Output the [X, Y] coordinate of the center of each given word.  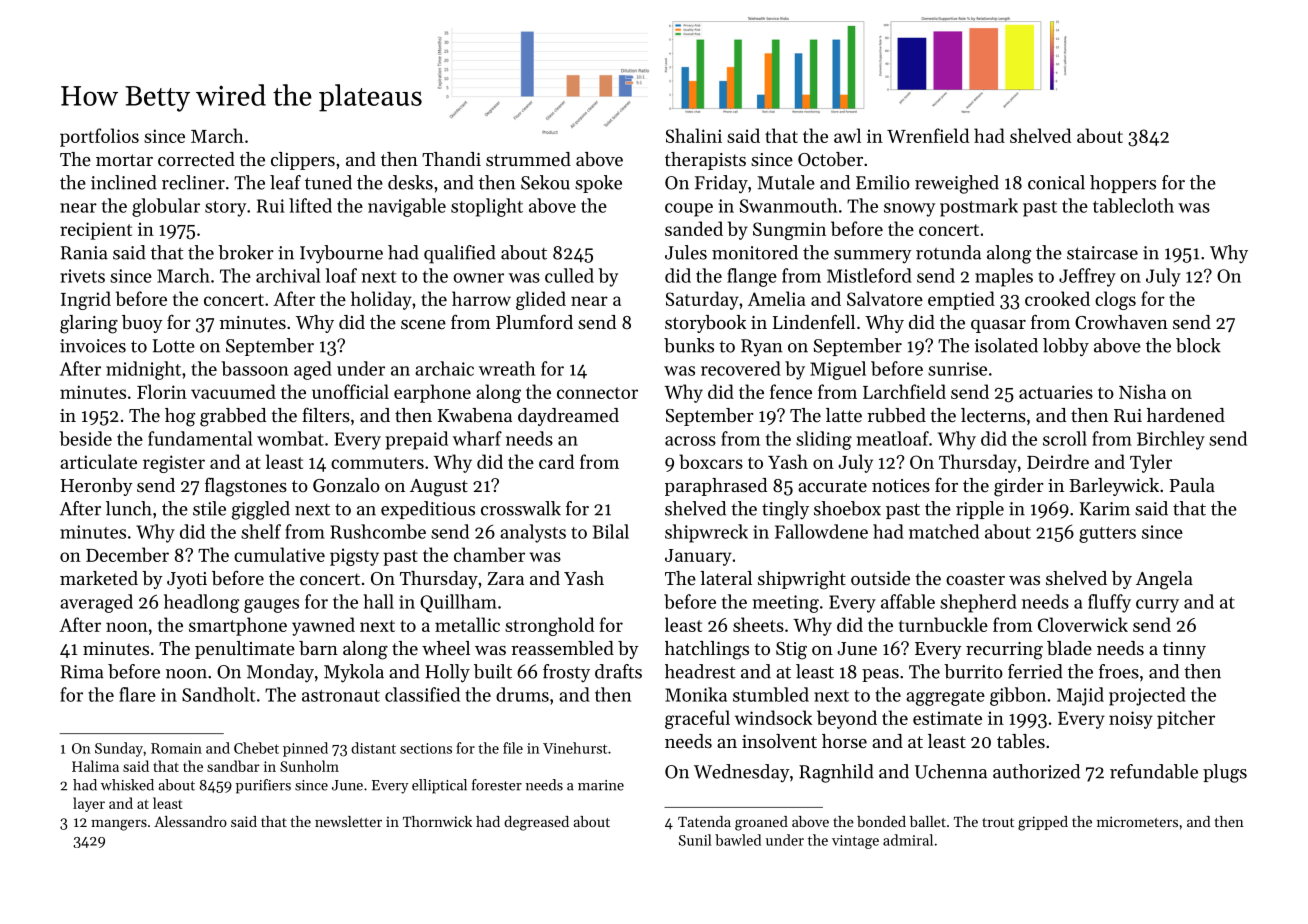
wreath [507, 368]
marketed [99, 578]
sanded [694, 228]
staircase [1102, 253]
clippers [303, 161]
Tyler [1151, 463]
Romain [176, 748]
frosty [566, 673]
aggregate [945, 698]
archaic [444, 368]
